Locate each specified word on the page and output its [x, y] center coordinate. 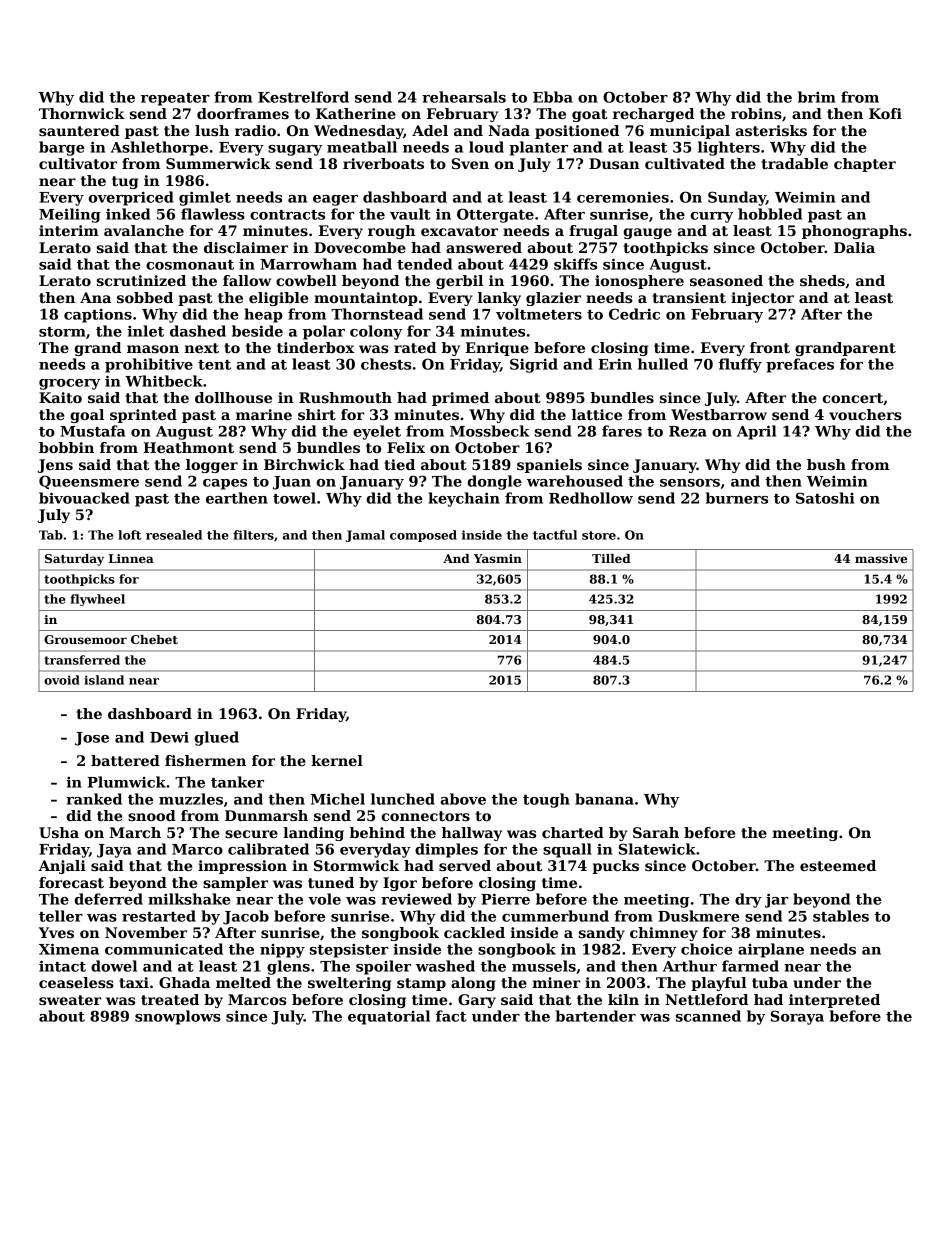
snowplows [178, 1017]
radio [255, 130]
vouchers [865, 414]
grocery [69, 384]
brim [817, 97]
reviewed [416, 899]
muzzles [191, 799]
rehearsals [464, 97]
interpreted [834, 1001]
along [473, 984]
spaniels [549, 466]
